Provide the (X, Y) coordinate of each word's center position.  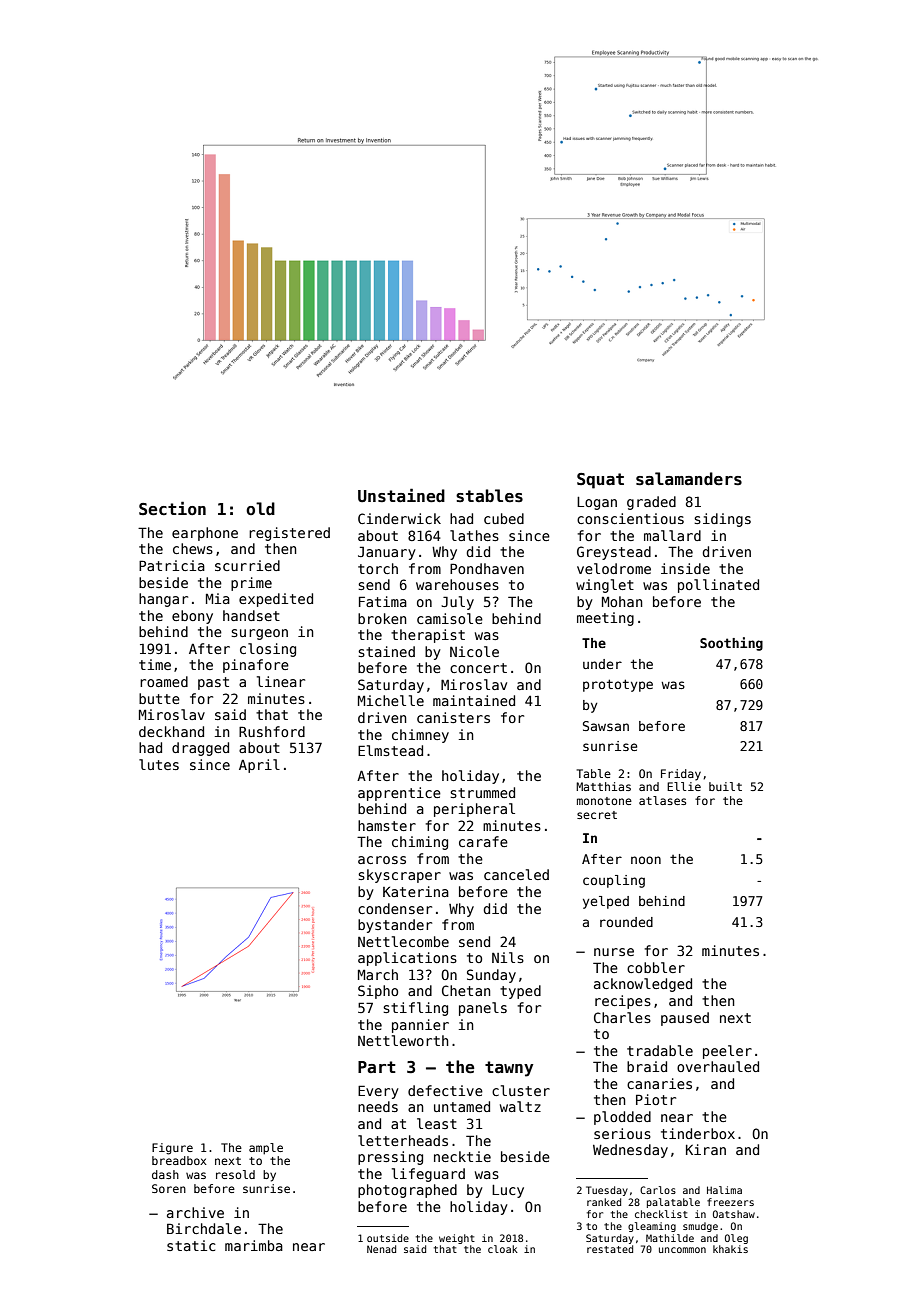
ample (266, 1149)
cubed (504, 518)
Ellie (684, 786)
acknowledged (643, 985)
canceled (516, 874)
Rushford (272, 731)
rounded (626, 922)
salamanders (689, 479)
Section (172, 508)
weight (457, 1239)
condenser (395, 908)
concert (478, 668)
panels (483, 1009)
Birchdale (204, 1228)
